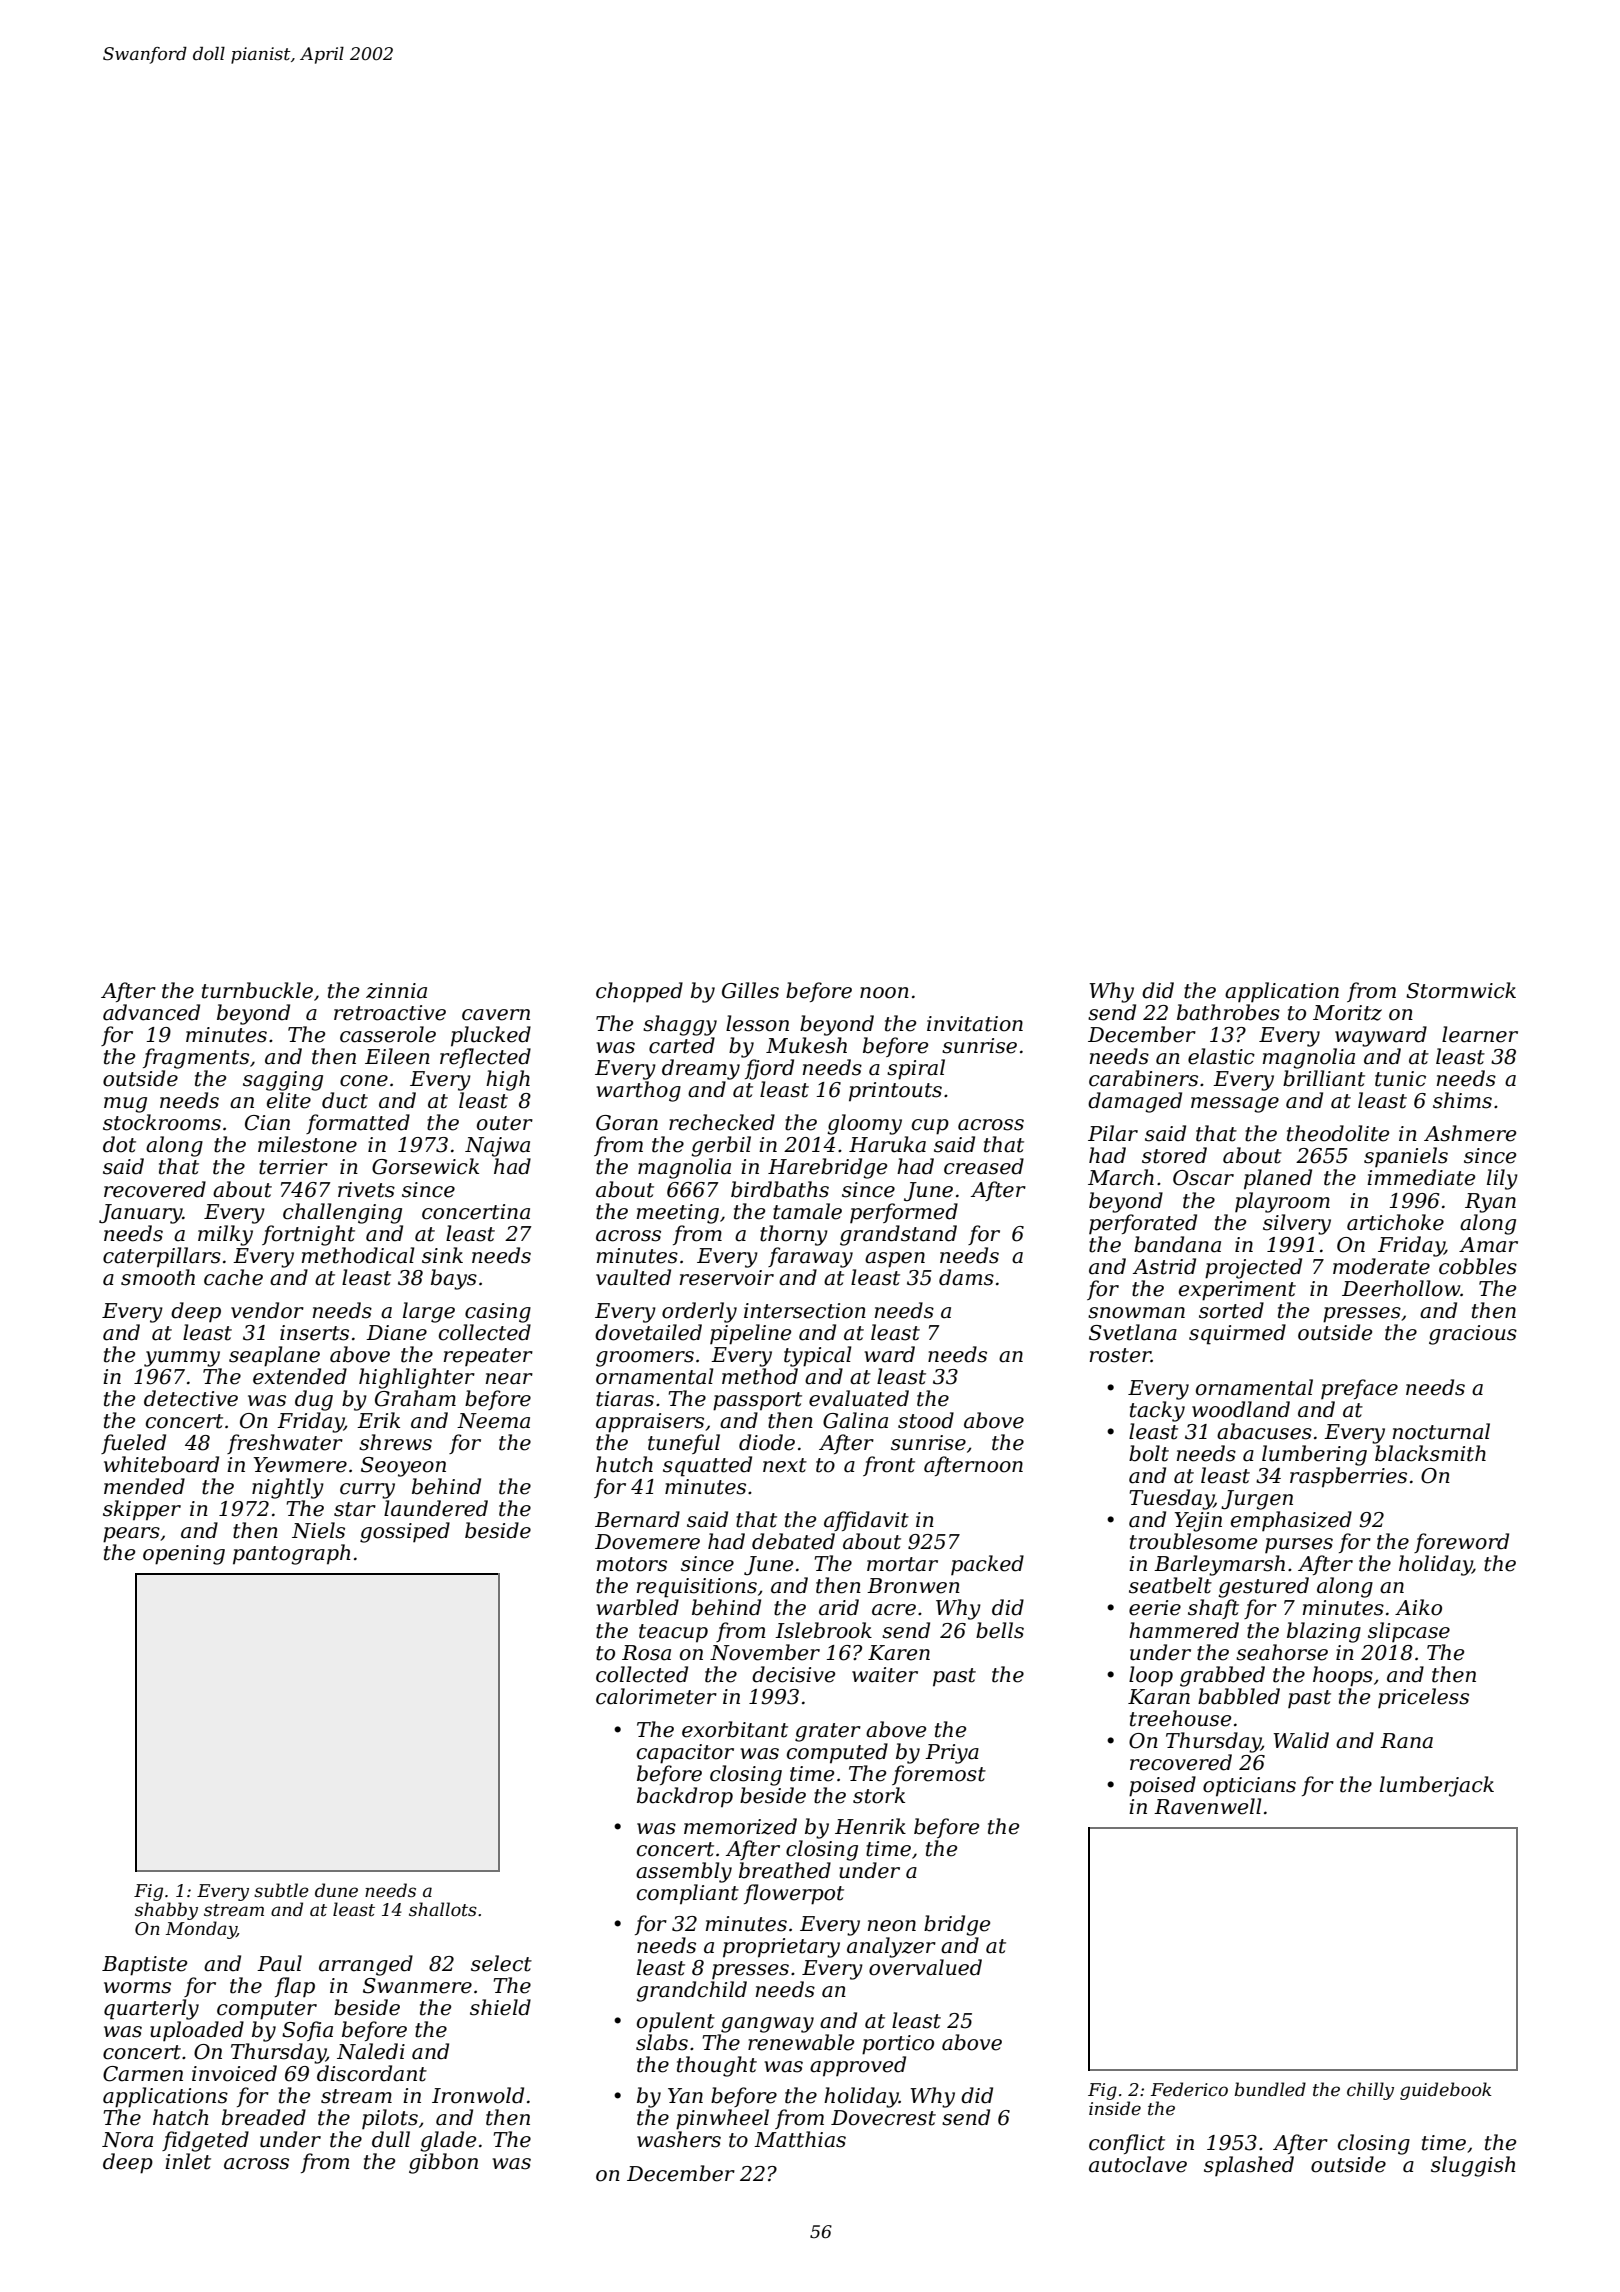 Image resolution: width=1620 pixels, height=2292 pixels. Describe the element at coordinates (188, 2161) in the page. I see `inlet` at that location.
